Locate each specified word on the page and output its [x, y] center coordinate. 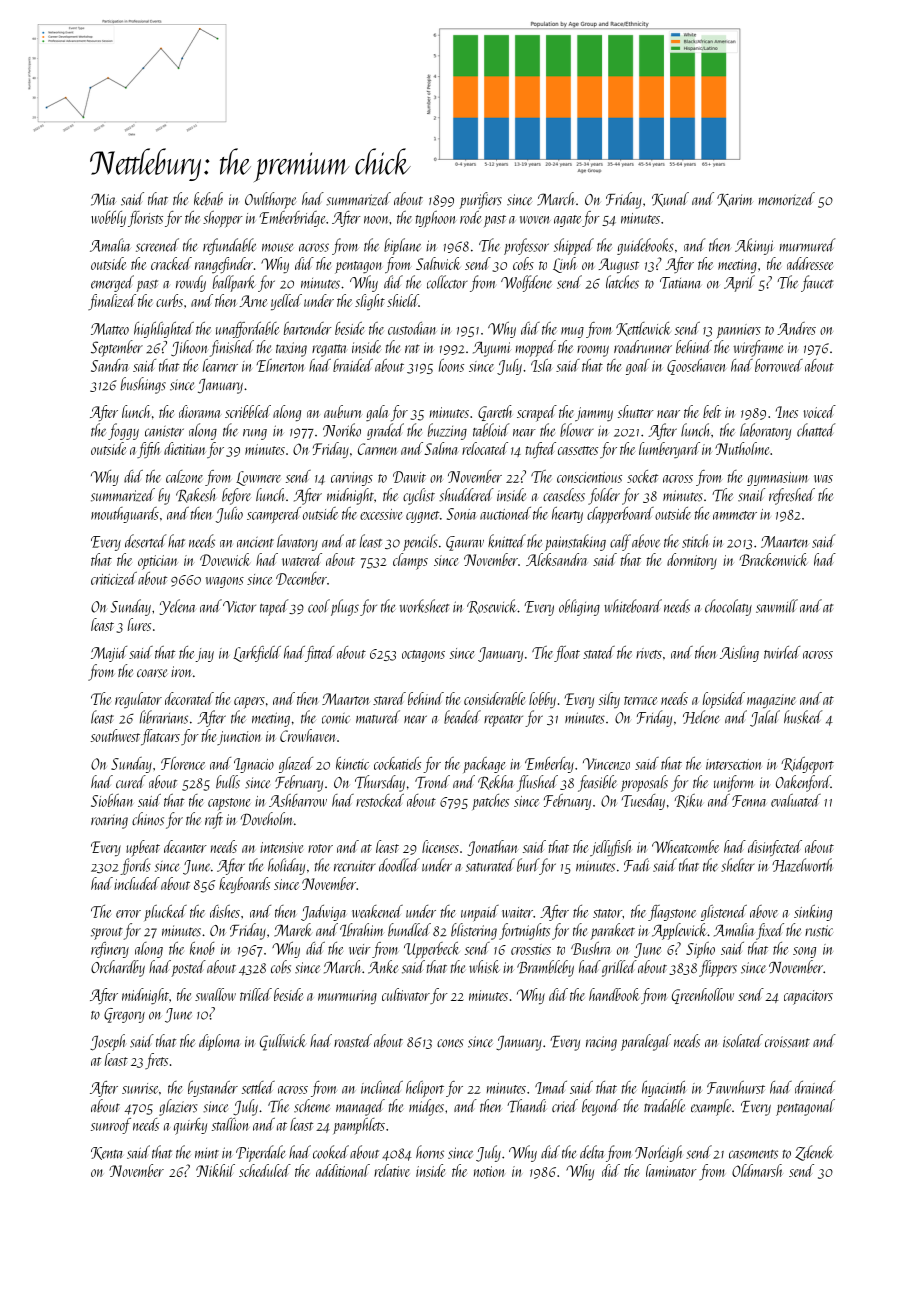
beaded [462, 717]
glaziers [178, 1107]
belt [712, 411]
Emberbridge [292, 219]
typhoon [436, 219]
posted [189, 968]
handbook [614, 994]
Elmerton [280, 365]
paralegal [646, 1042]
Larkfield [257, 654]
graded [385, 431]
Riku [688, 801]
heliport [425, 1089]
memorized [787, 199]
